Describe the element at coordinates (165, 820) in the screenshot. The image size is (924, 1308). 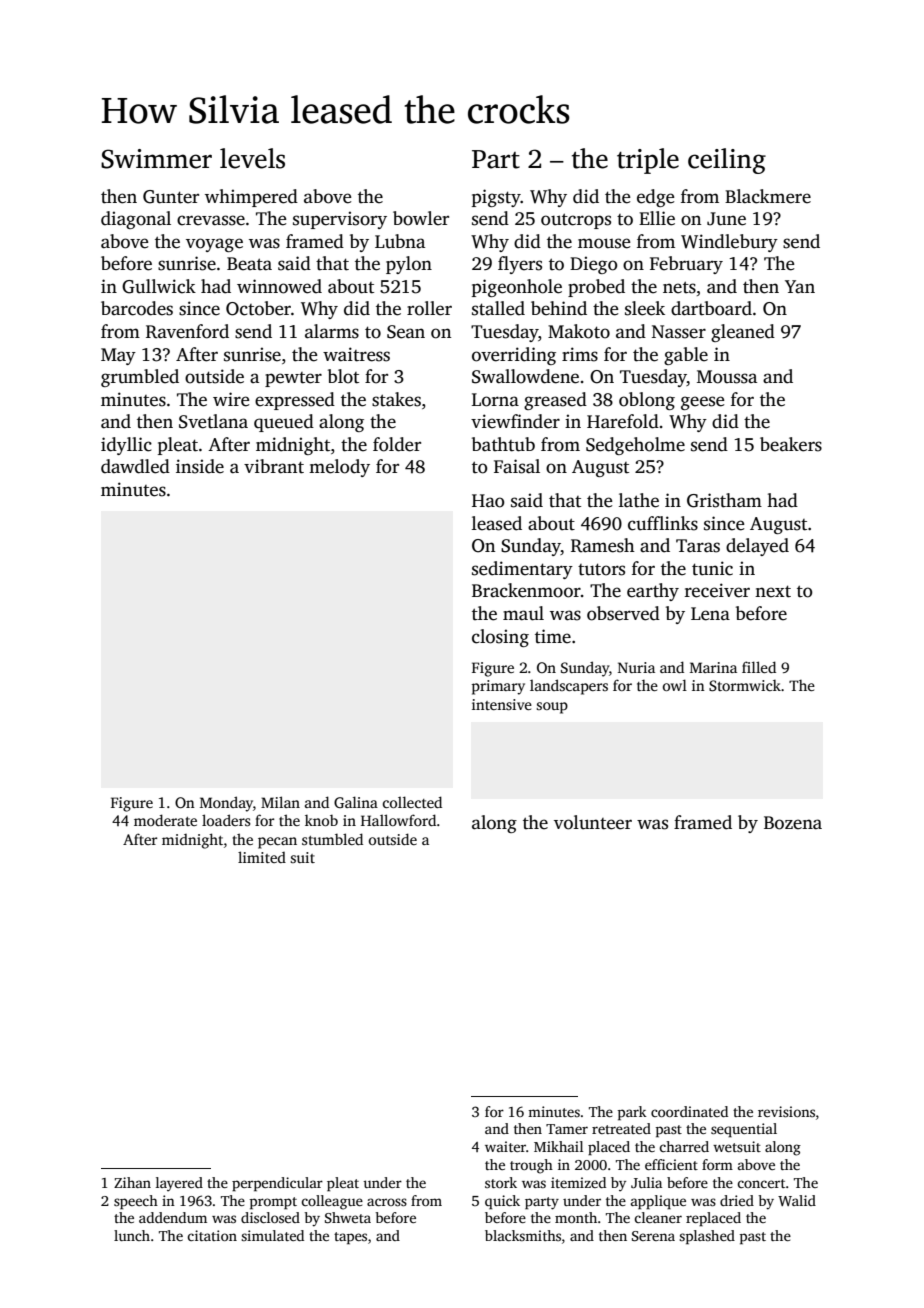
I see `moderate` at that location.
